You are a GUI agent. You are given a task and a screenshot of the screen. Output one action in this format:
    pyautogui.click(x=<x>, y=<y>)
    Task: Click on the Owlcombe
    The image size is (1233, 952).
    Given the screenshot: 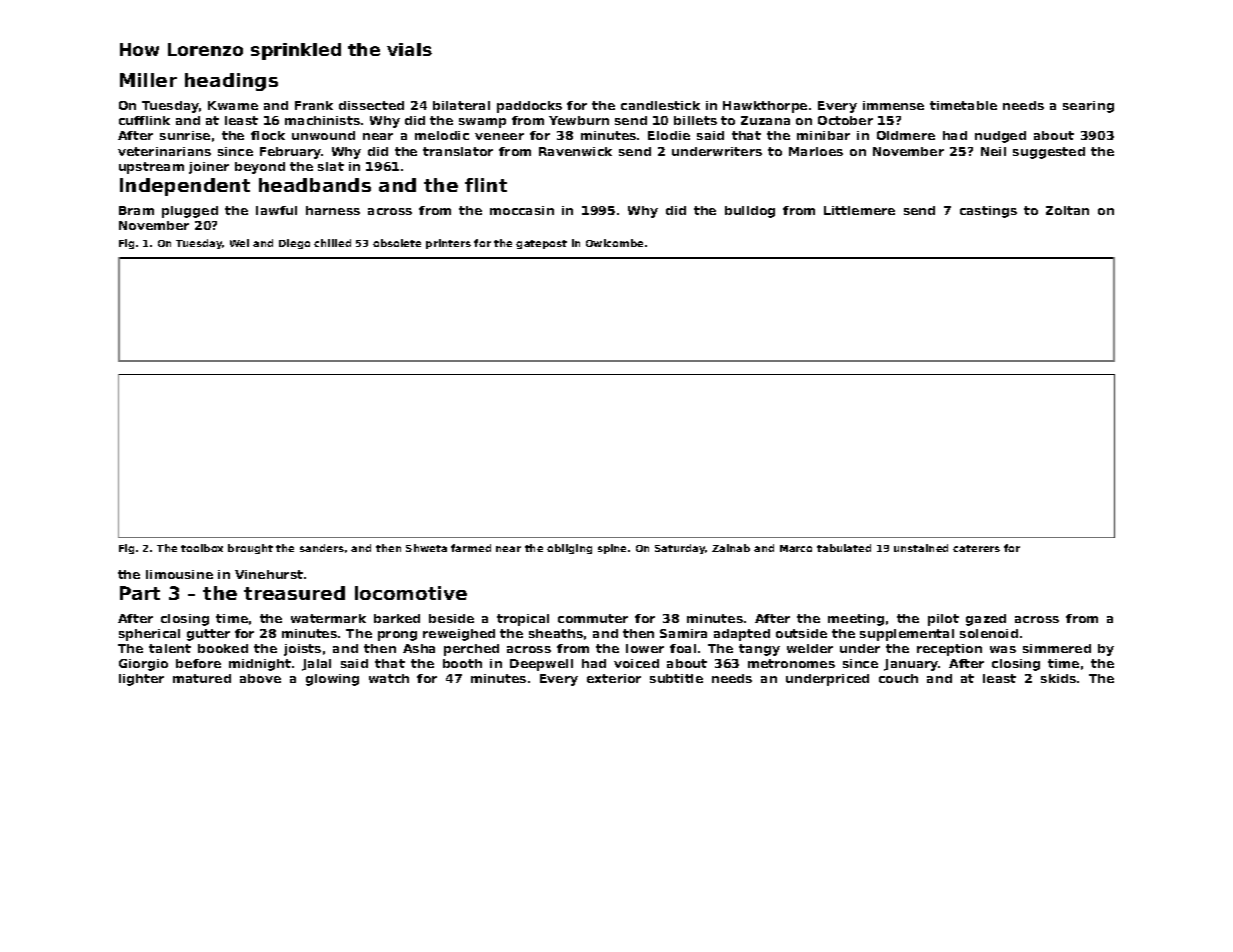 What is the action you would take?
    pyautogui.click(x=614, y=243)
